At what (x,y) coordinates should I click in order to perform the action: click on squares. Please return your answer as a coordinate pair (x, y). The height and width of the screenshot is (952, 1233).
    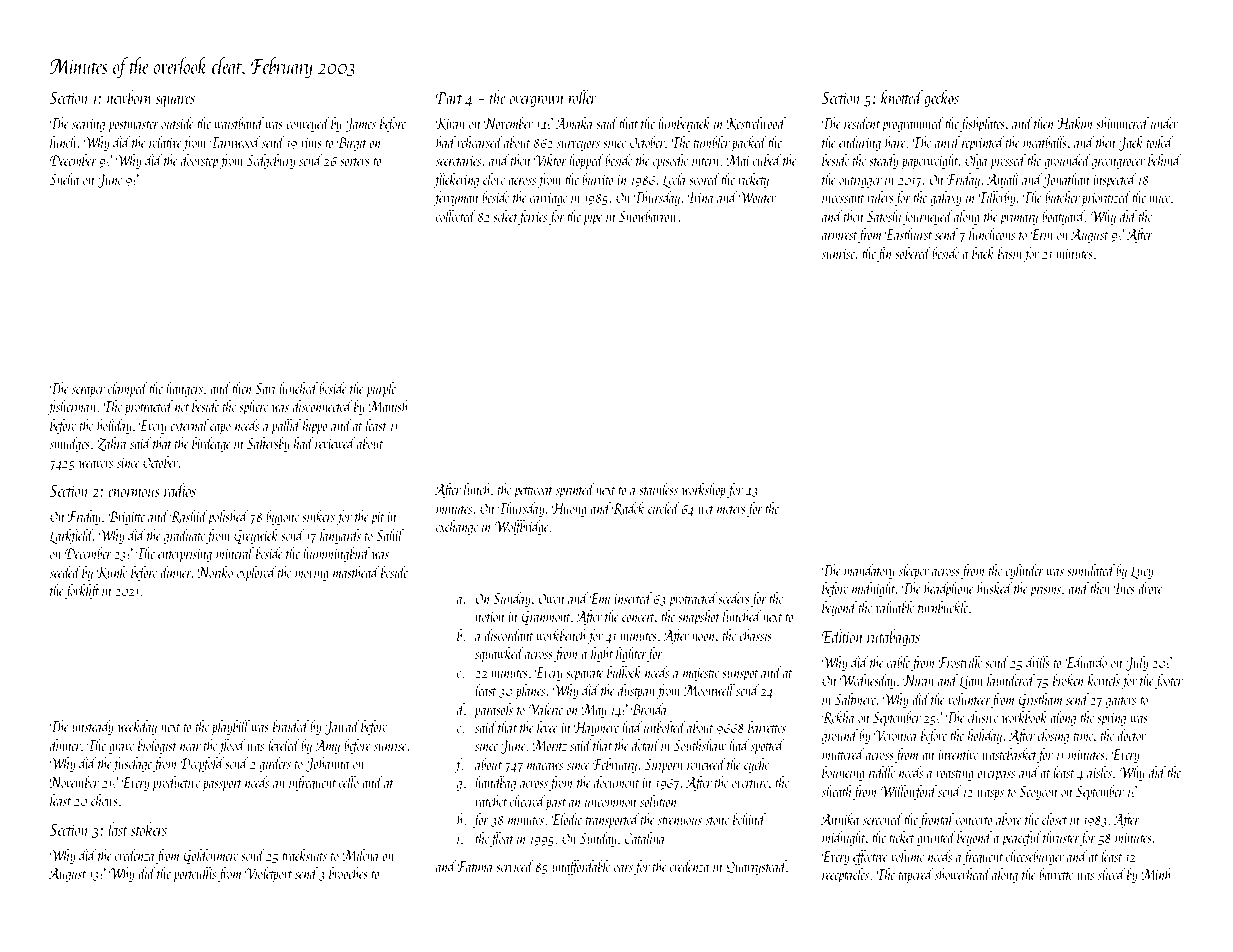
    Looking at the image, I should click on (175, 101).
